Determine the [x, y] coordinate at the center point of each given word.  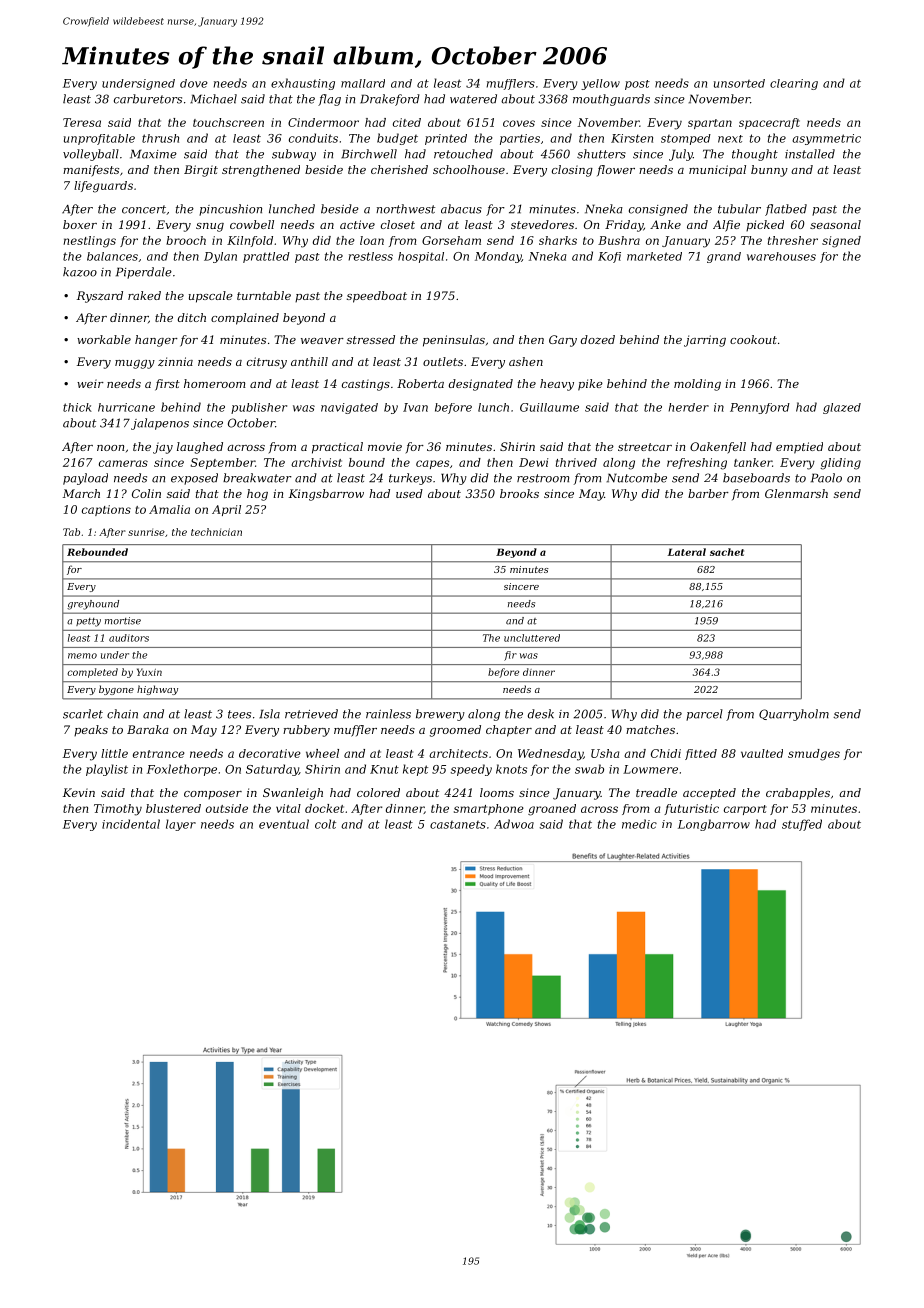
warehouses [781, 256]
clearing [794, 84]
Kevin [79, 792]
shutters [601, 154]
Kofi [609, 257]
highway [157, 690]
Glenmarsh [796, 493]
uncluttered [532, 638]
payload [85, 479]
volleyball [91, 155]
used [409, 493]
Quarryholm [794, 715]
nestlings [89, 242]
